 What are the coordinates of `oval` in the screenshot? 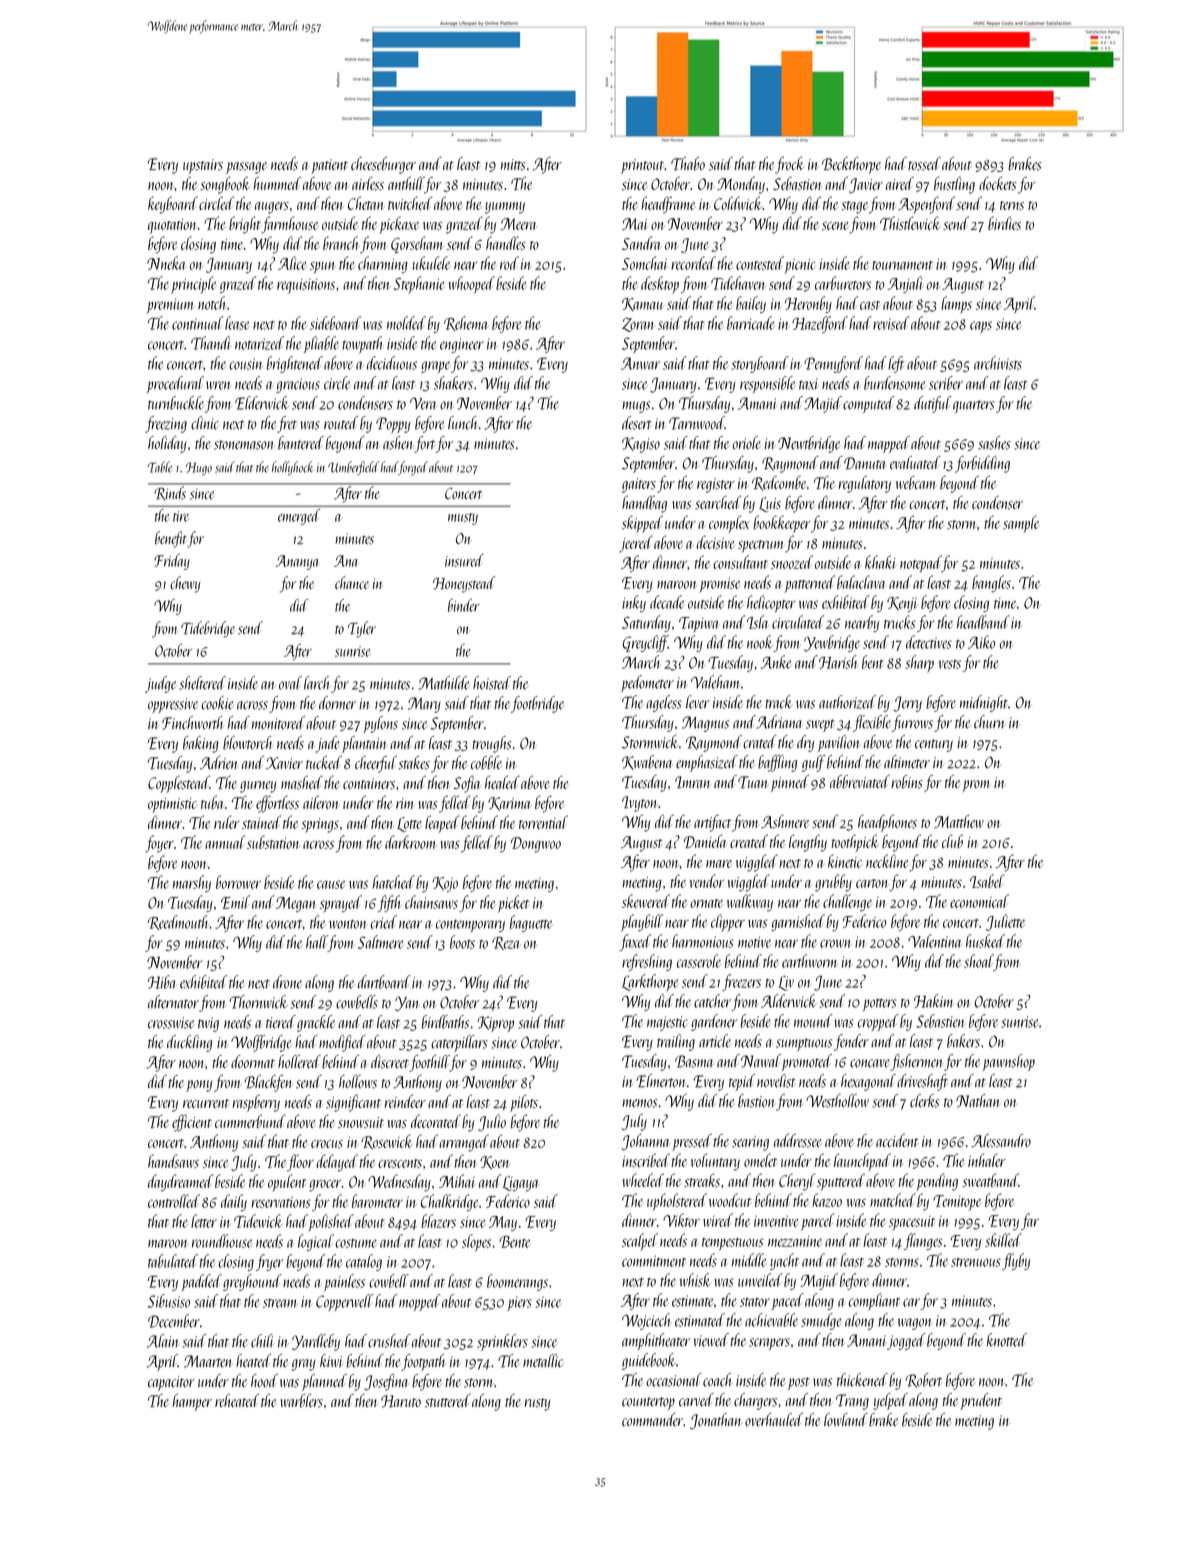 It's located at (290, 683).
